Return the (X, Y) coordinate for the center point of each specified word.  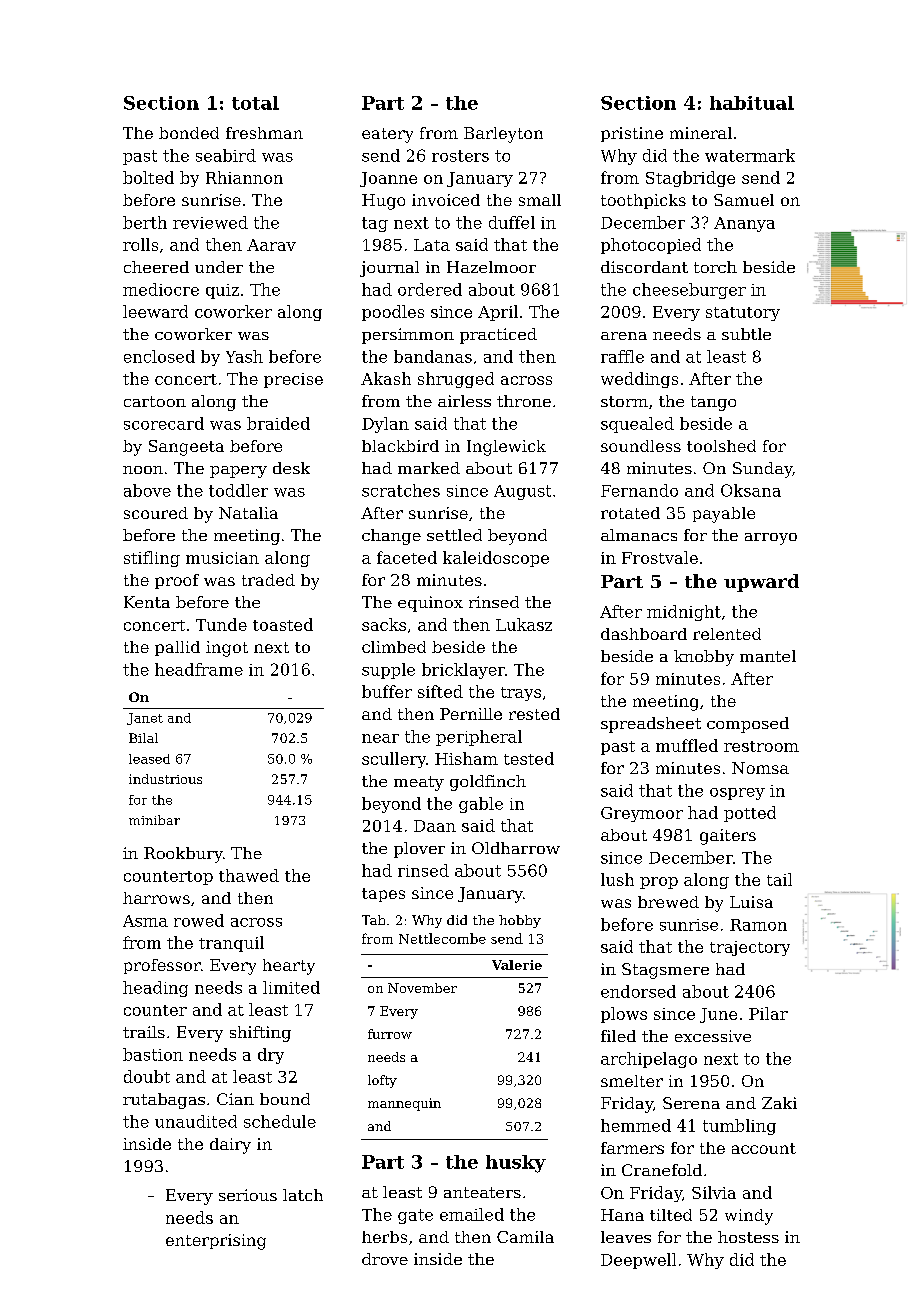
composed (748, 725)
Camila (525, 1237)
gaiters (728, 837)
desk (291, 468)
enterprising (216, 1242)
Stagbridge (690, 179)
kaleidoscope (496, 559)
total (255, 103)
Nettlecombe (442, 938)
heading (155, 989)
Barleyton (503, 135)
